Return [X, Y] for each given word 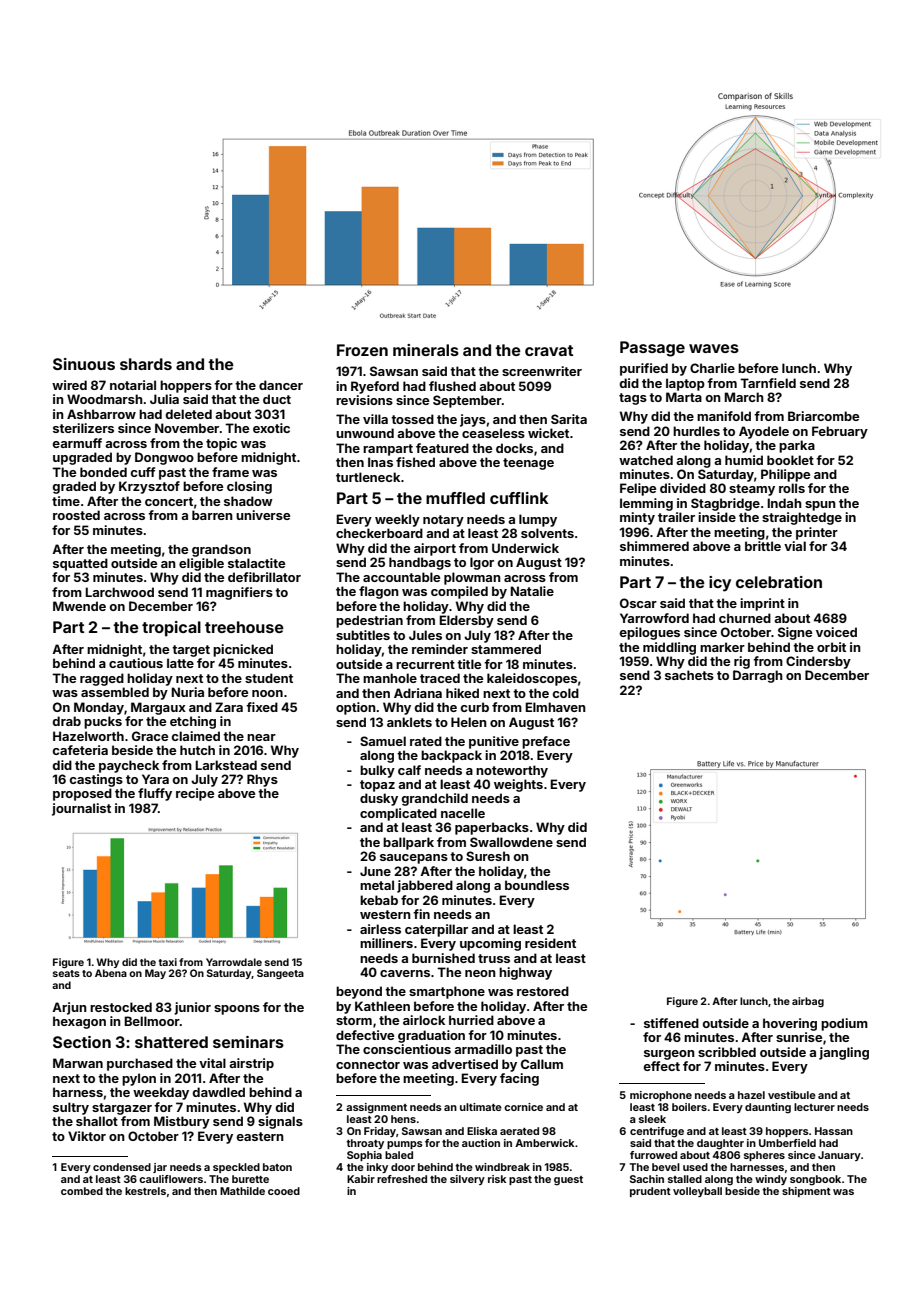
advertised [465, 1064]
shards [146, 364]
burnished [443, 958]
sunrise [799, 1037]
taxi [168, 962]
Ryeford [375, 387]
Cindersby [818, 662]
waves [714, 348]
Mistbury [182, 1122]
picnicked [243, 650]
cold [565, 693]
